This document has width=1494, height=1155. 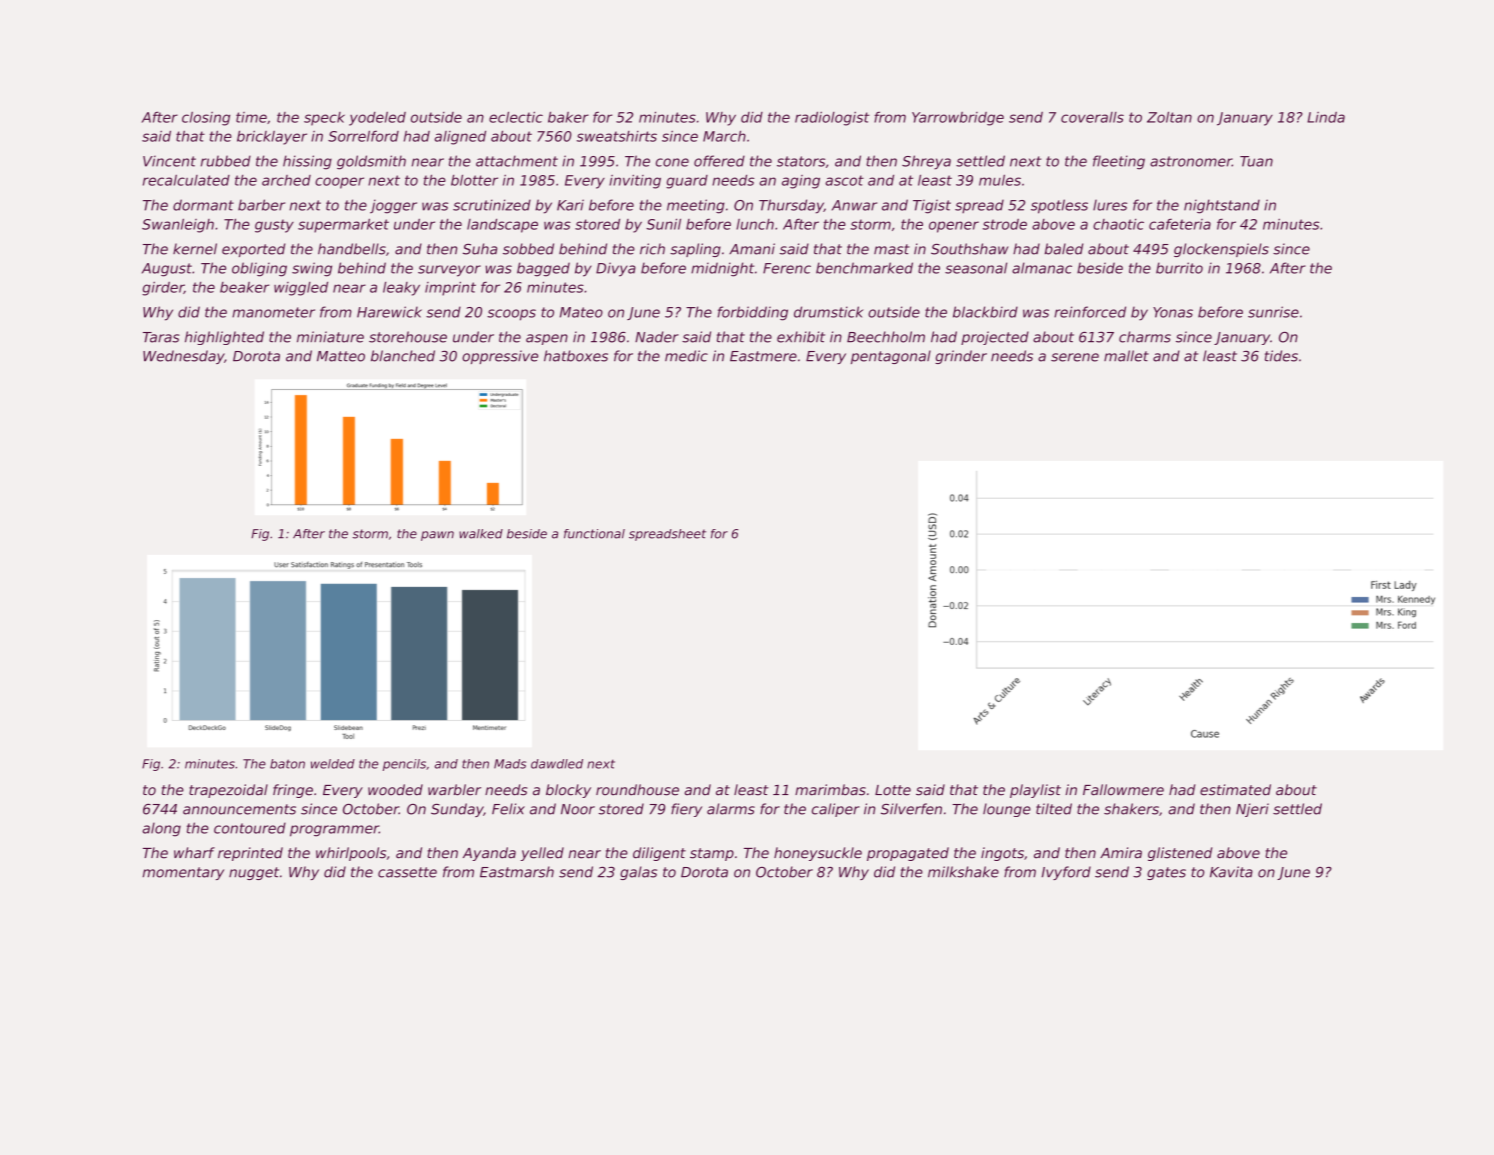 What do you see at coordinates (1235, 790) in the document?
I see `estimated` at bounding box center [1235, 790].
